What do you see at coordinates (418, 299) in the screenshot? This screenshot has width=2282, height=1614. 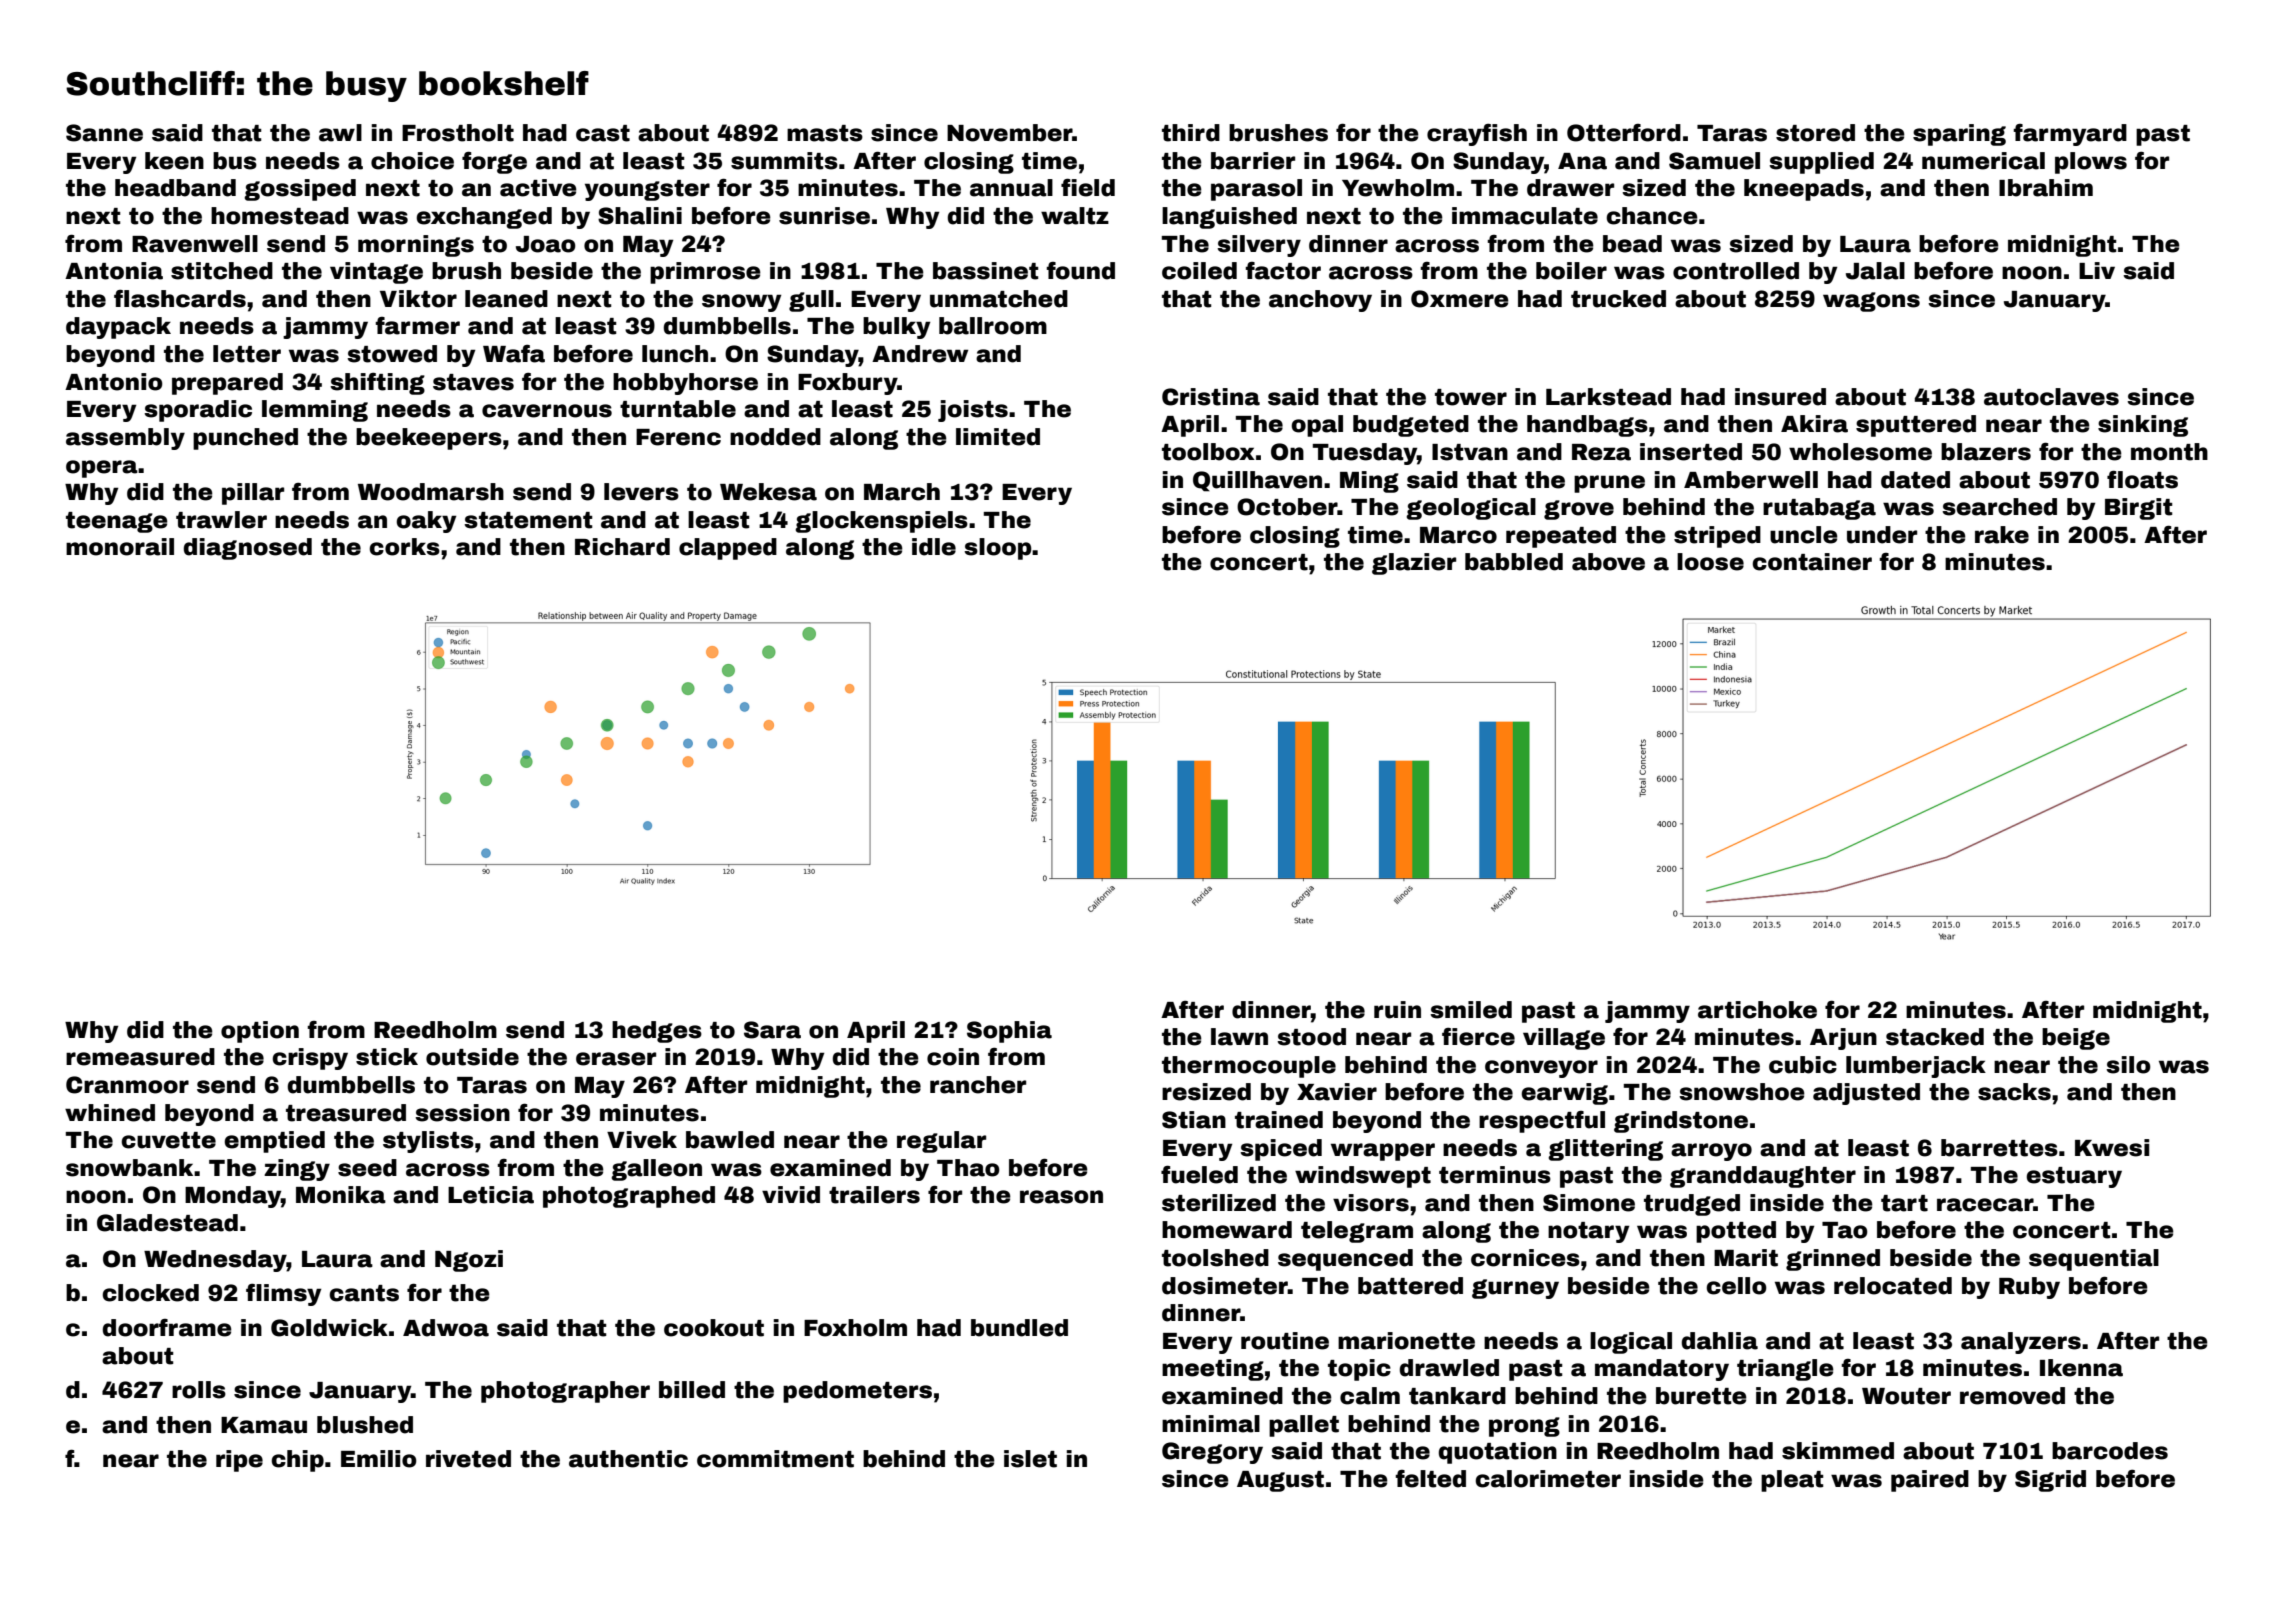 I see `Viktor` at bounding box center [418, 299].
